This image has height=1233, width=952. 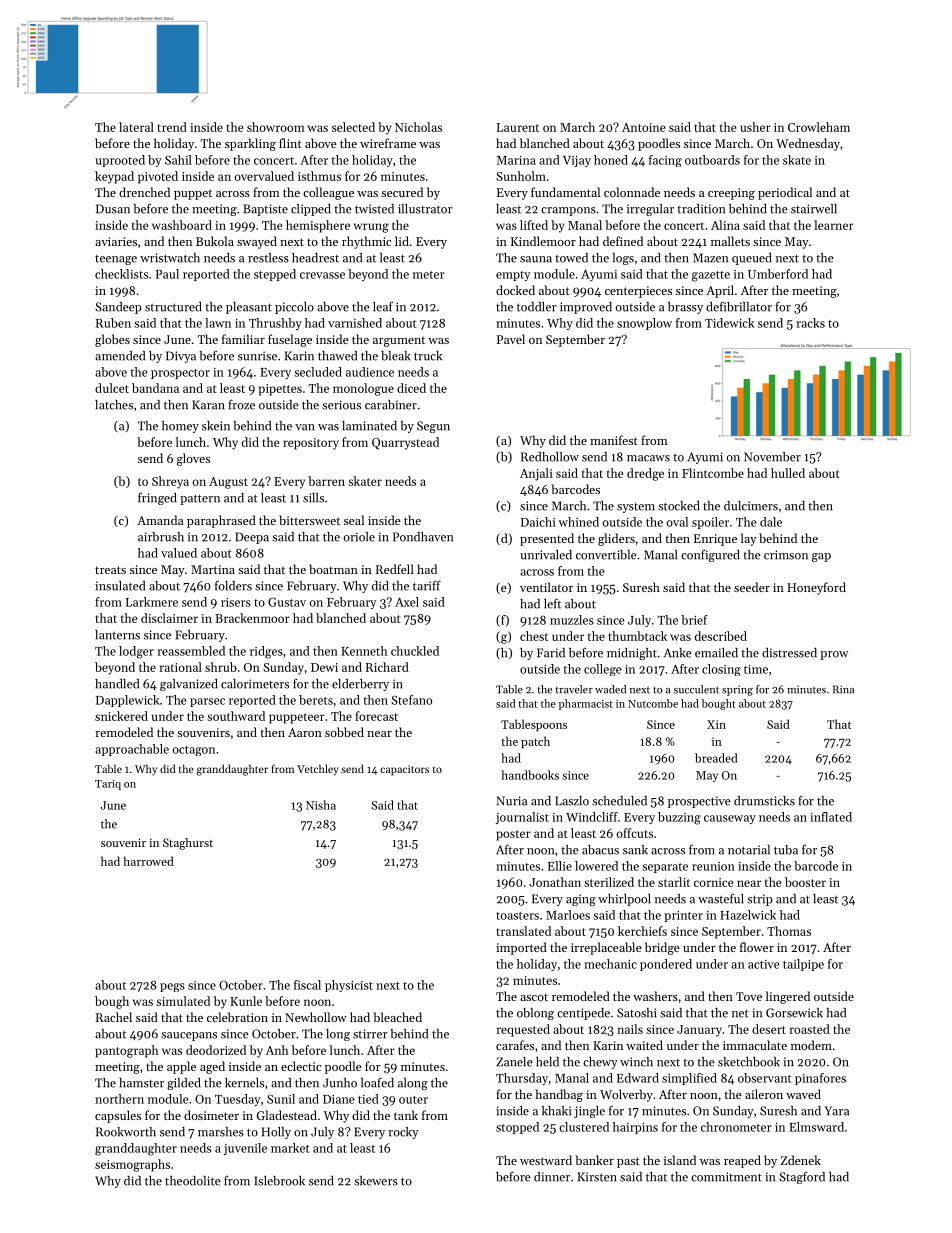 What do you see at coordinates (518, 127) in the image?
I see `Laurent` at bounding box center [518, 127].
